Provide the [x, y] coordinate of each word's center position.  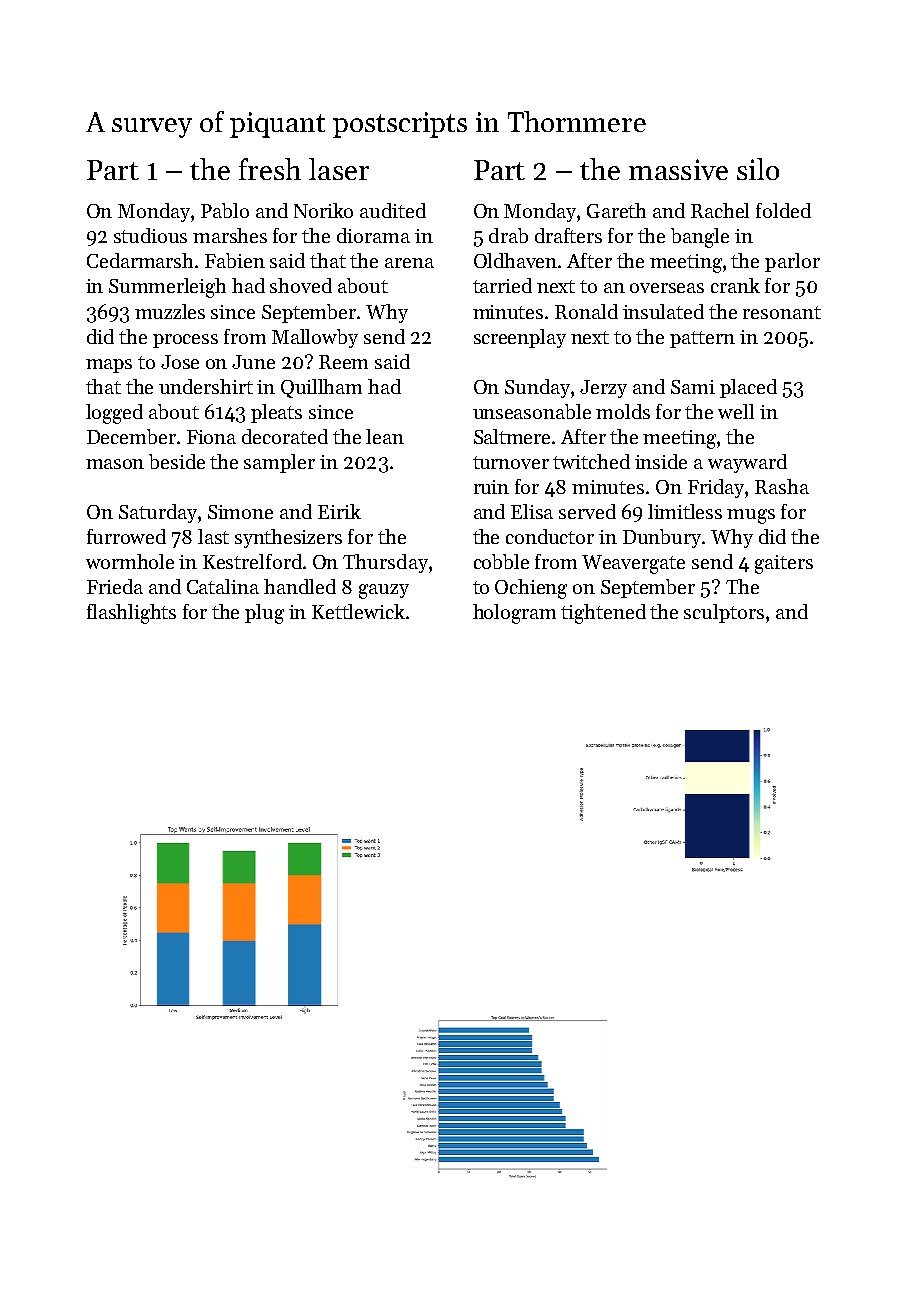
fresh [270, 169]
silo [758, 169]
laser [339, 169]
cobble [501, 561]
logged [114, 414]
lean [385, 436]
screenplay [520, 338]
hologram [514, 614]
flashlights [131, 614]
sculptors [724, 613]
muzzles [170, 311]
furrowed [126, 536]
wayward [747, 463]
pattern [702, 339]
